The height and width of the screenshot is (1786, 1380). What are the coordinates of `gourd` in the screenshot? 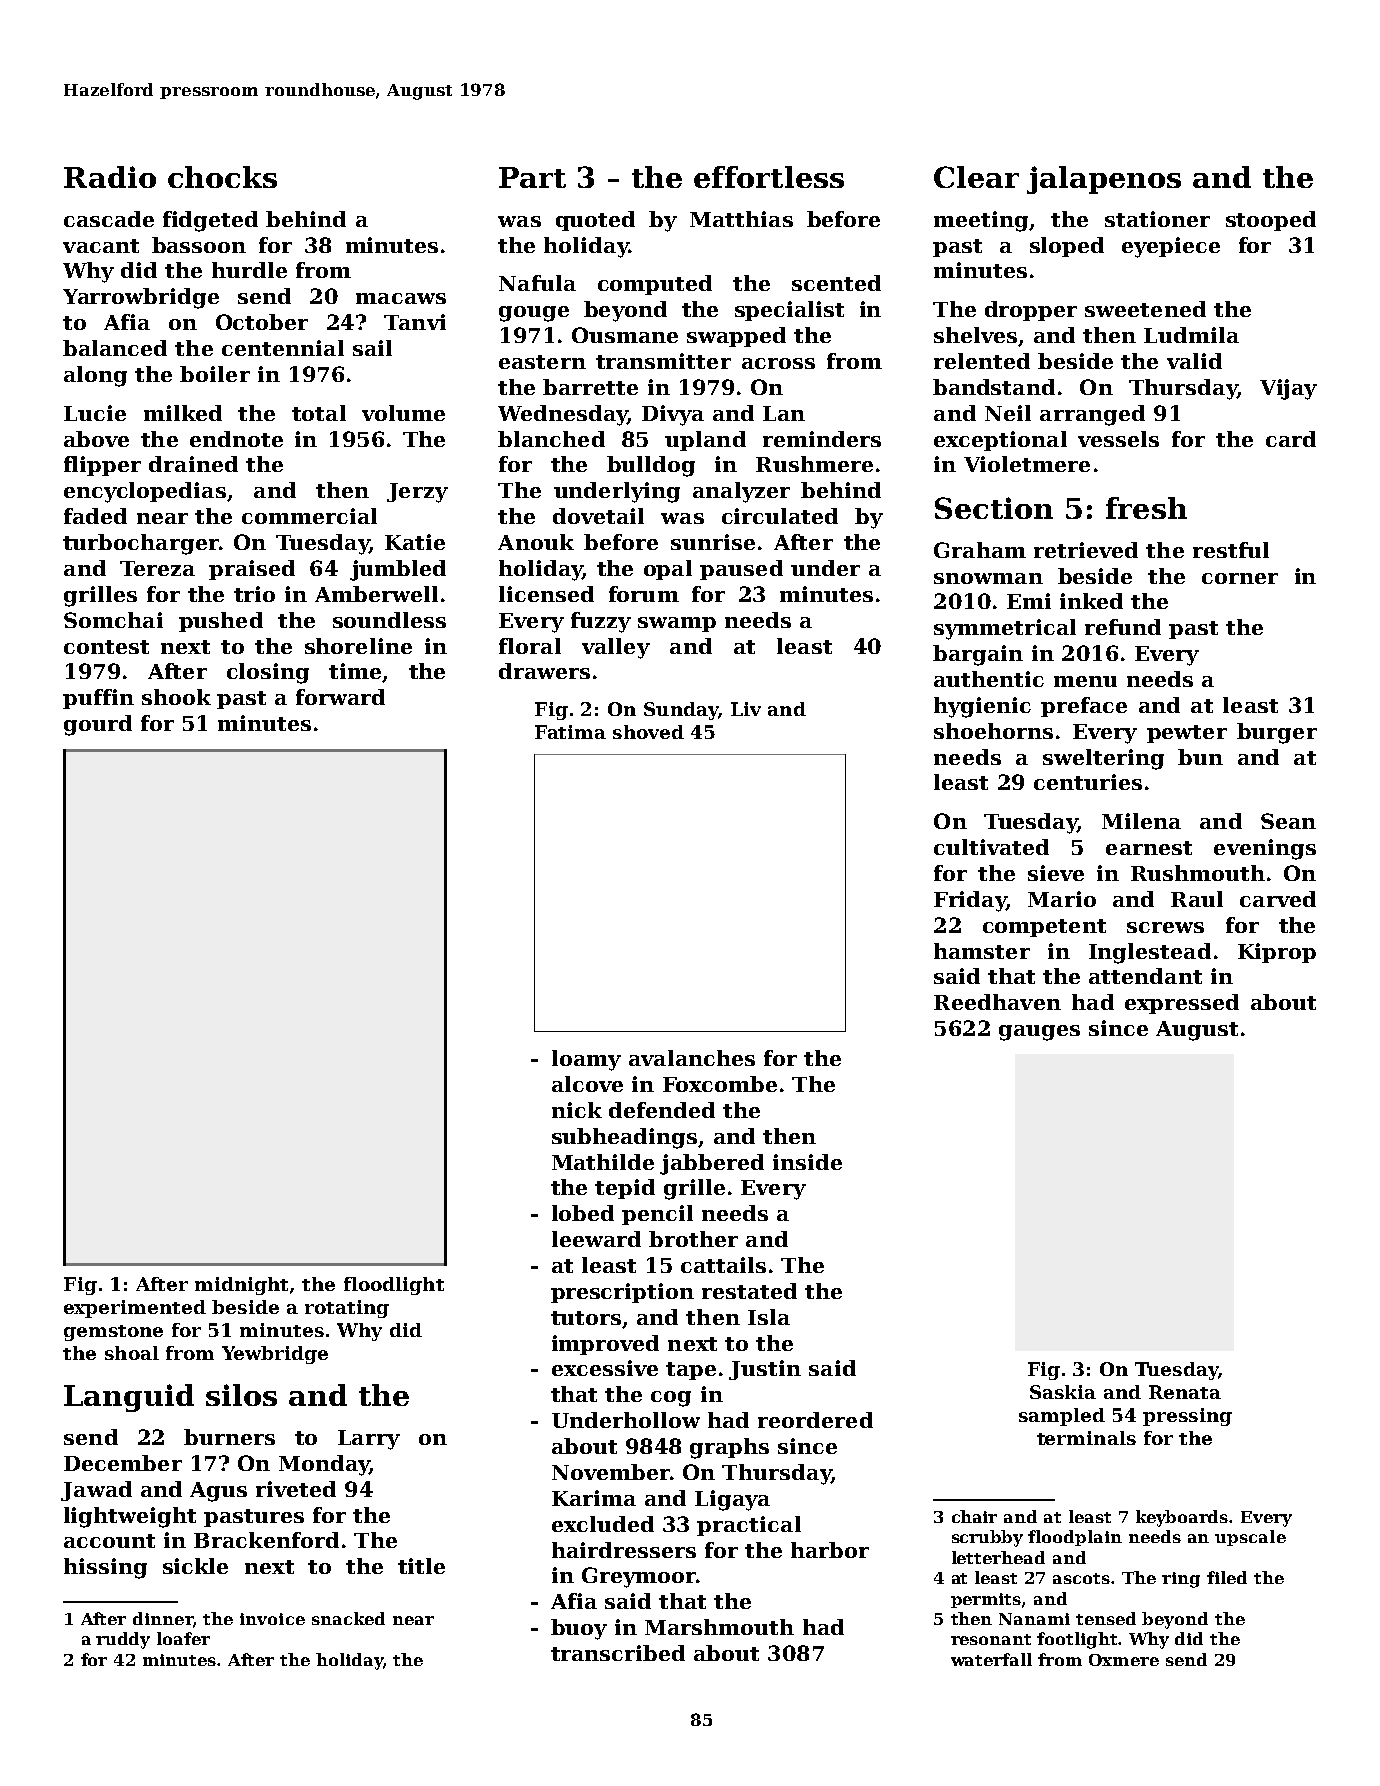 It's located at (98, 725).
